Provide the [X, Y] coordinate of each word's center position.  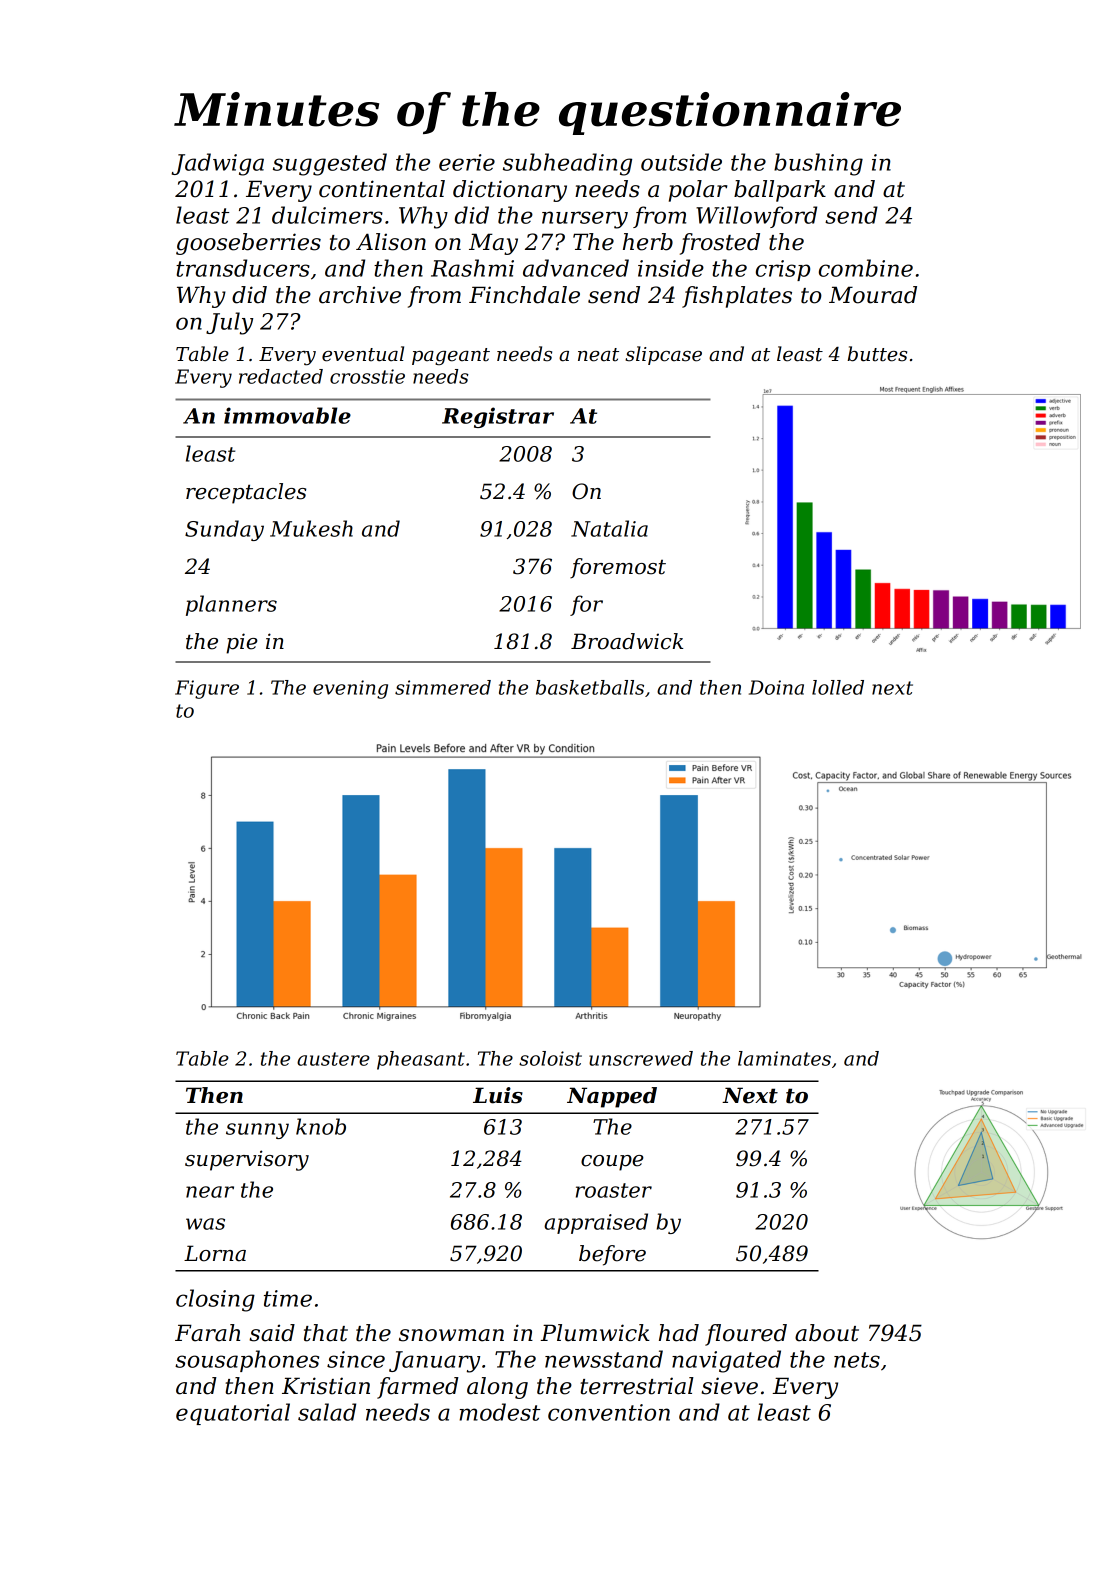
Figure [207, 689]
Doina [776, 687]
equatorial [233, 1414]
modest [499, 1412]
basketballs [590, 687]
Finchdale [524, 295]
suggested [330, 164]
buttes [877, 354]
